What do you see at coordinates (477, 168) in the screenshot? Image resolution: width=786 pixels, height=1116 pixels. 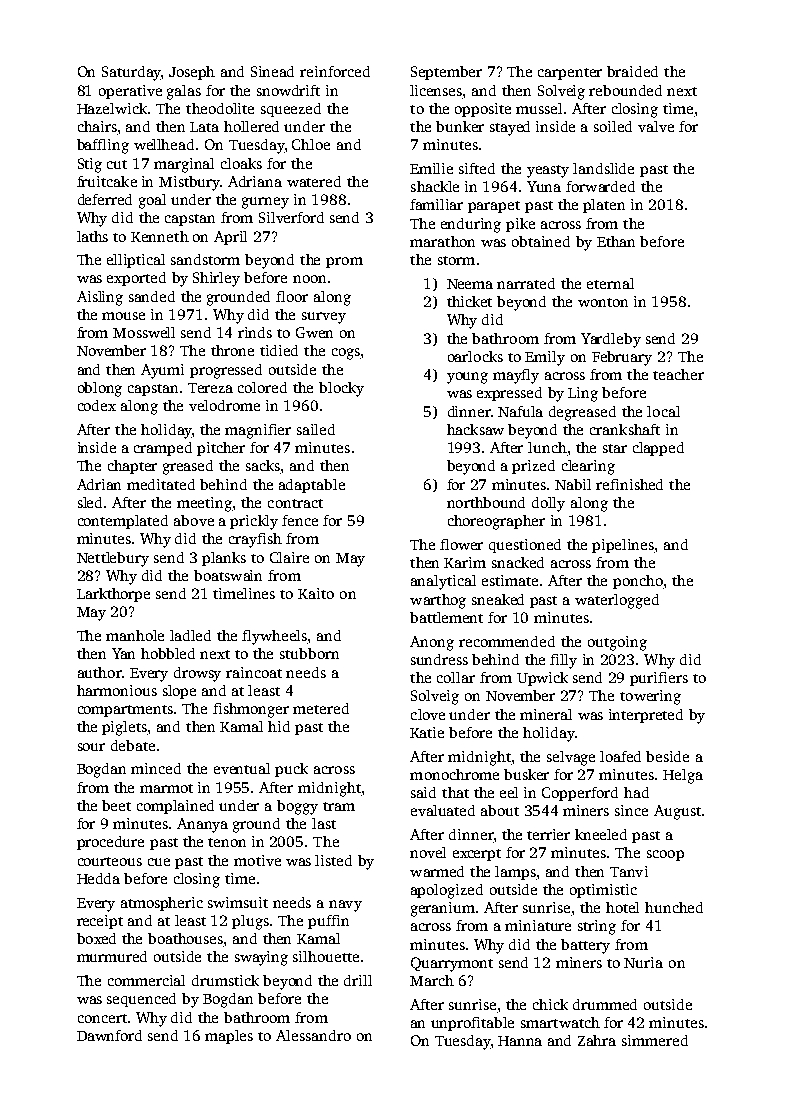 I see `sifted` at bounding box center [477, 168].
